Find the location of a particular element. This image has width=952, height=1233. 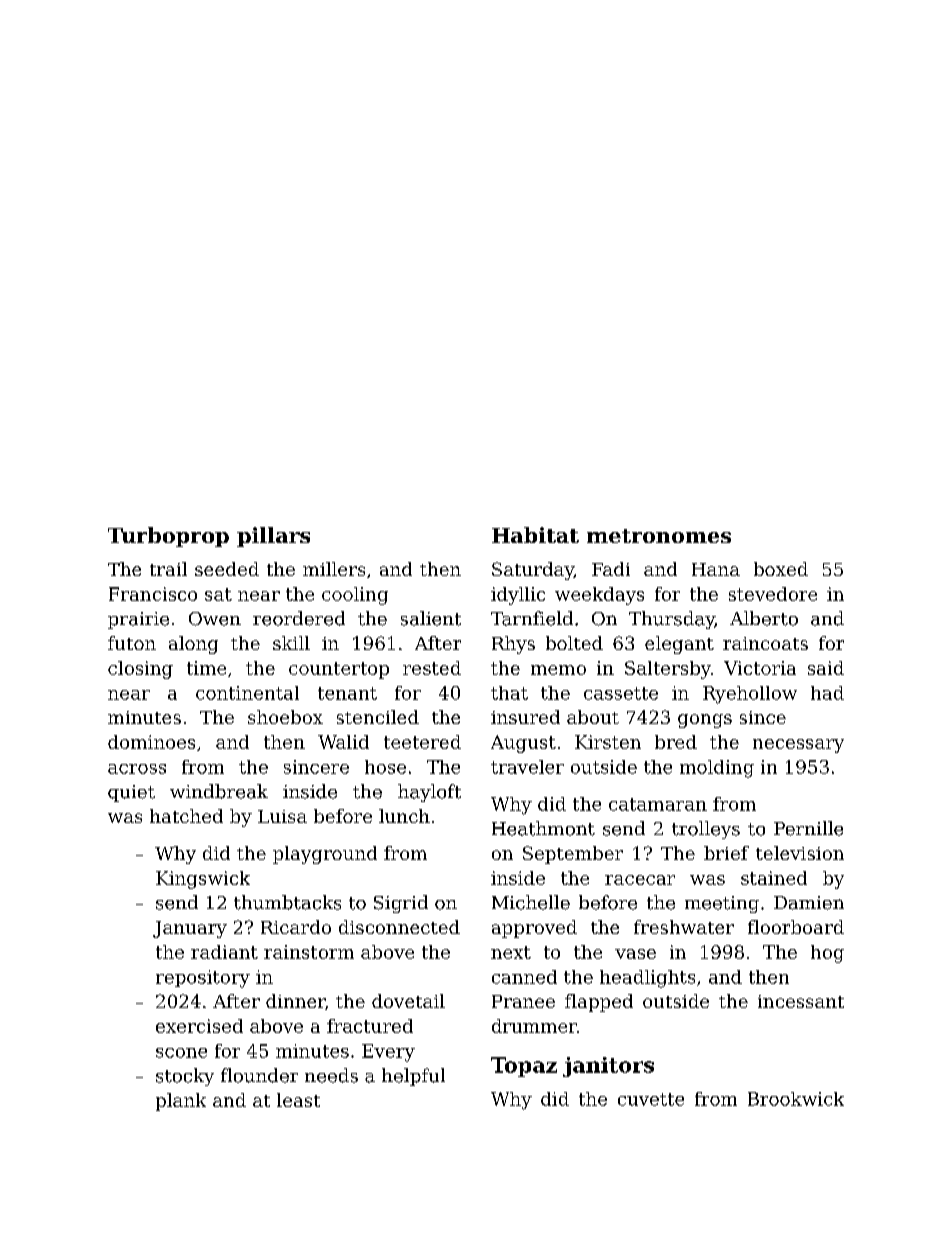

necessary is located at coordinates (798, 746).
